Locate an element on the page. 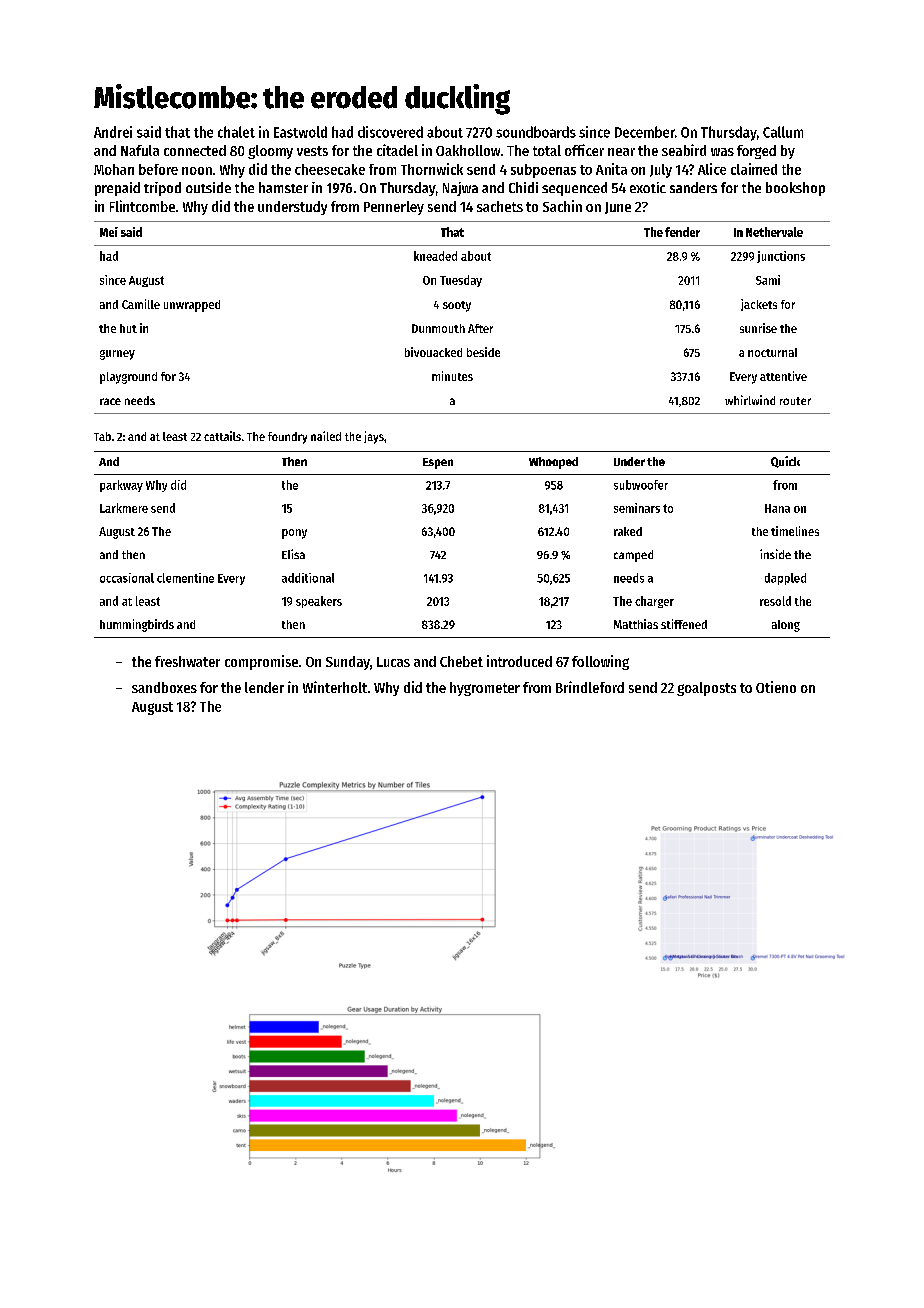 Image resolution: width=924 pixels, height=1308 pixels. soundboards is located at coordinates (536, 132).
